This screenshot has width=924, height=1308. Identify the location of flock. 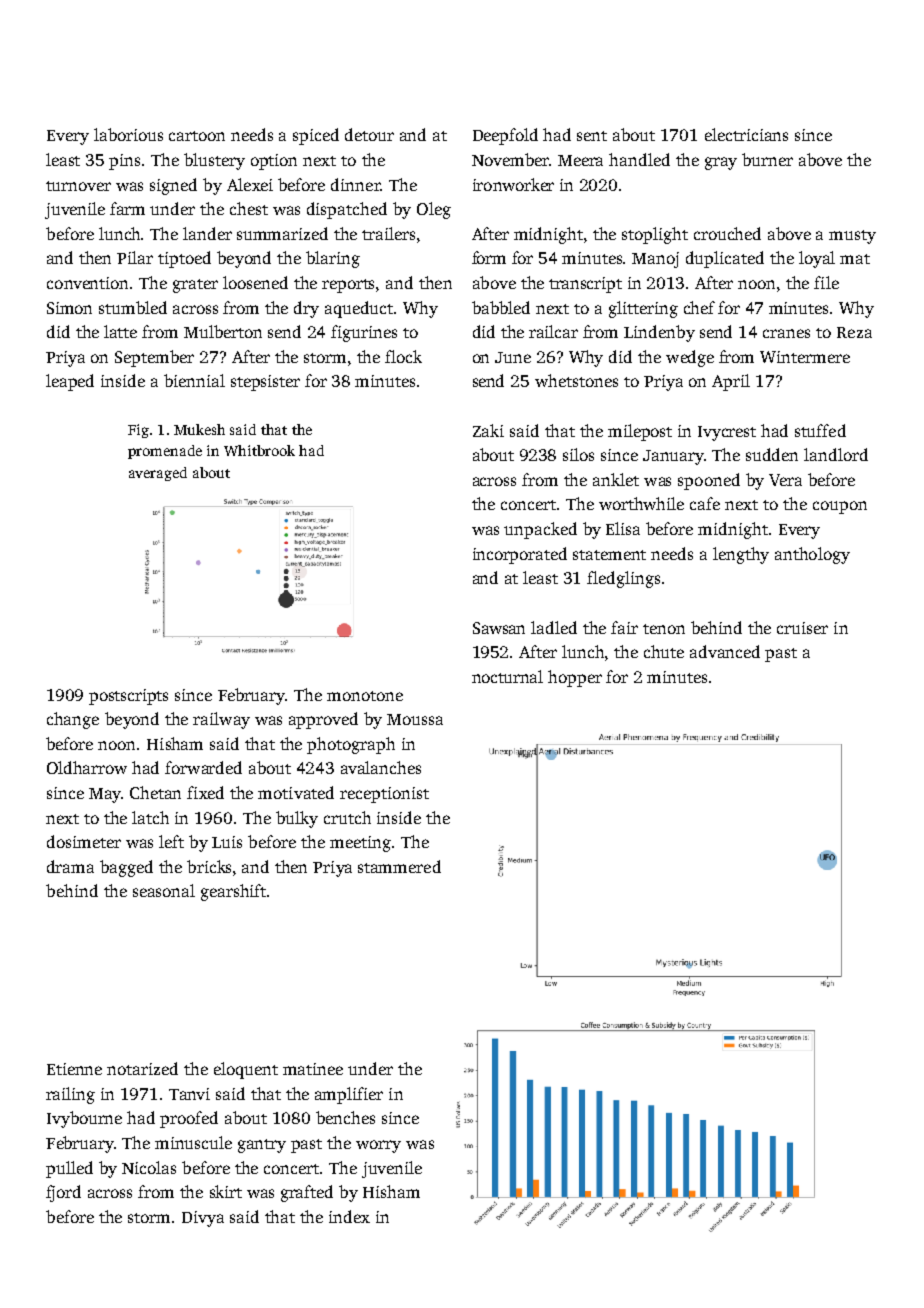
(403, 356).
